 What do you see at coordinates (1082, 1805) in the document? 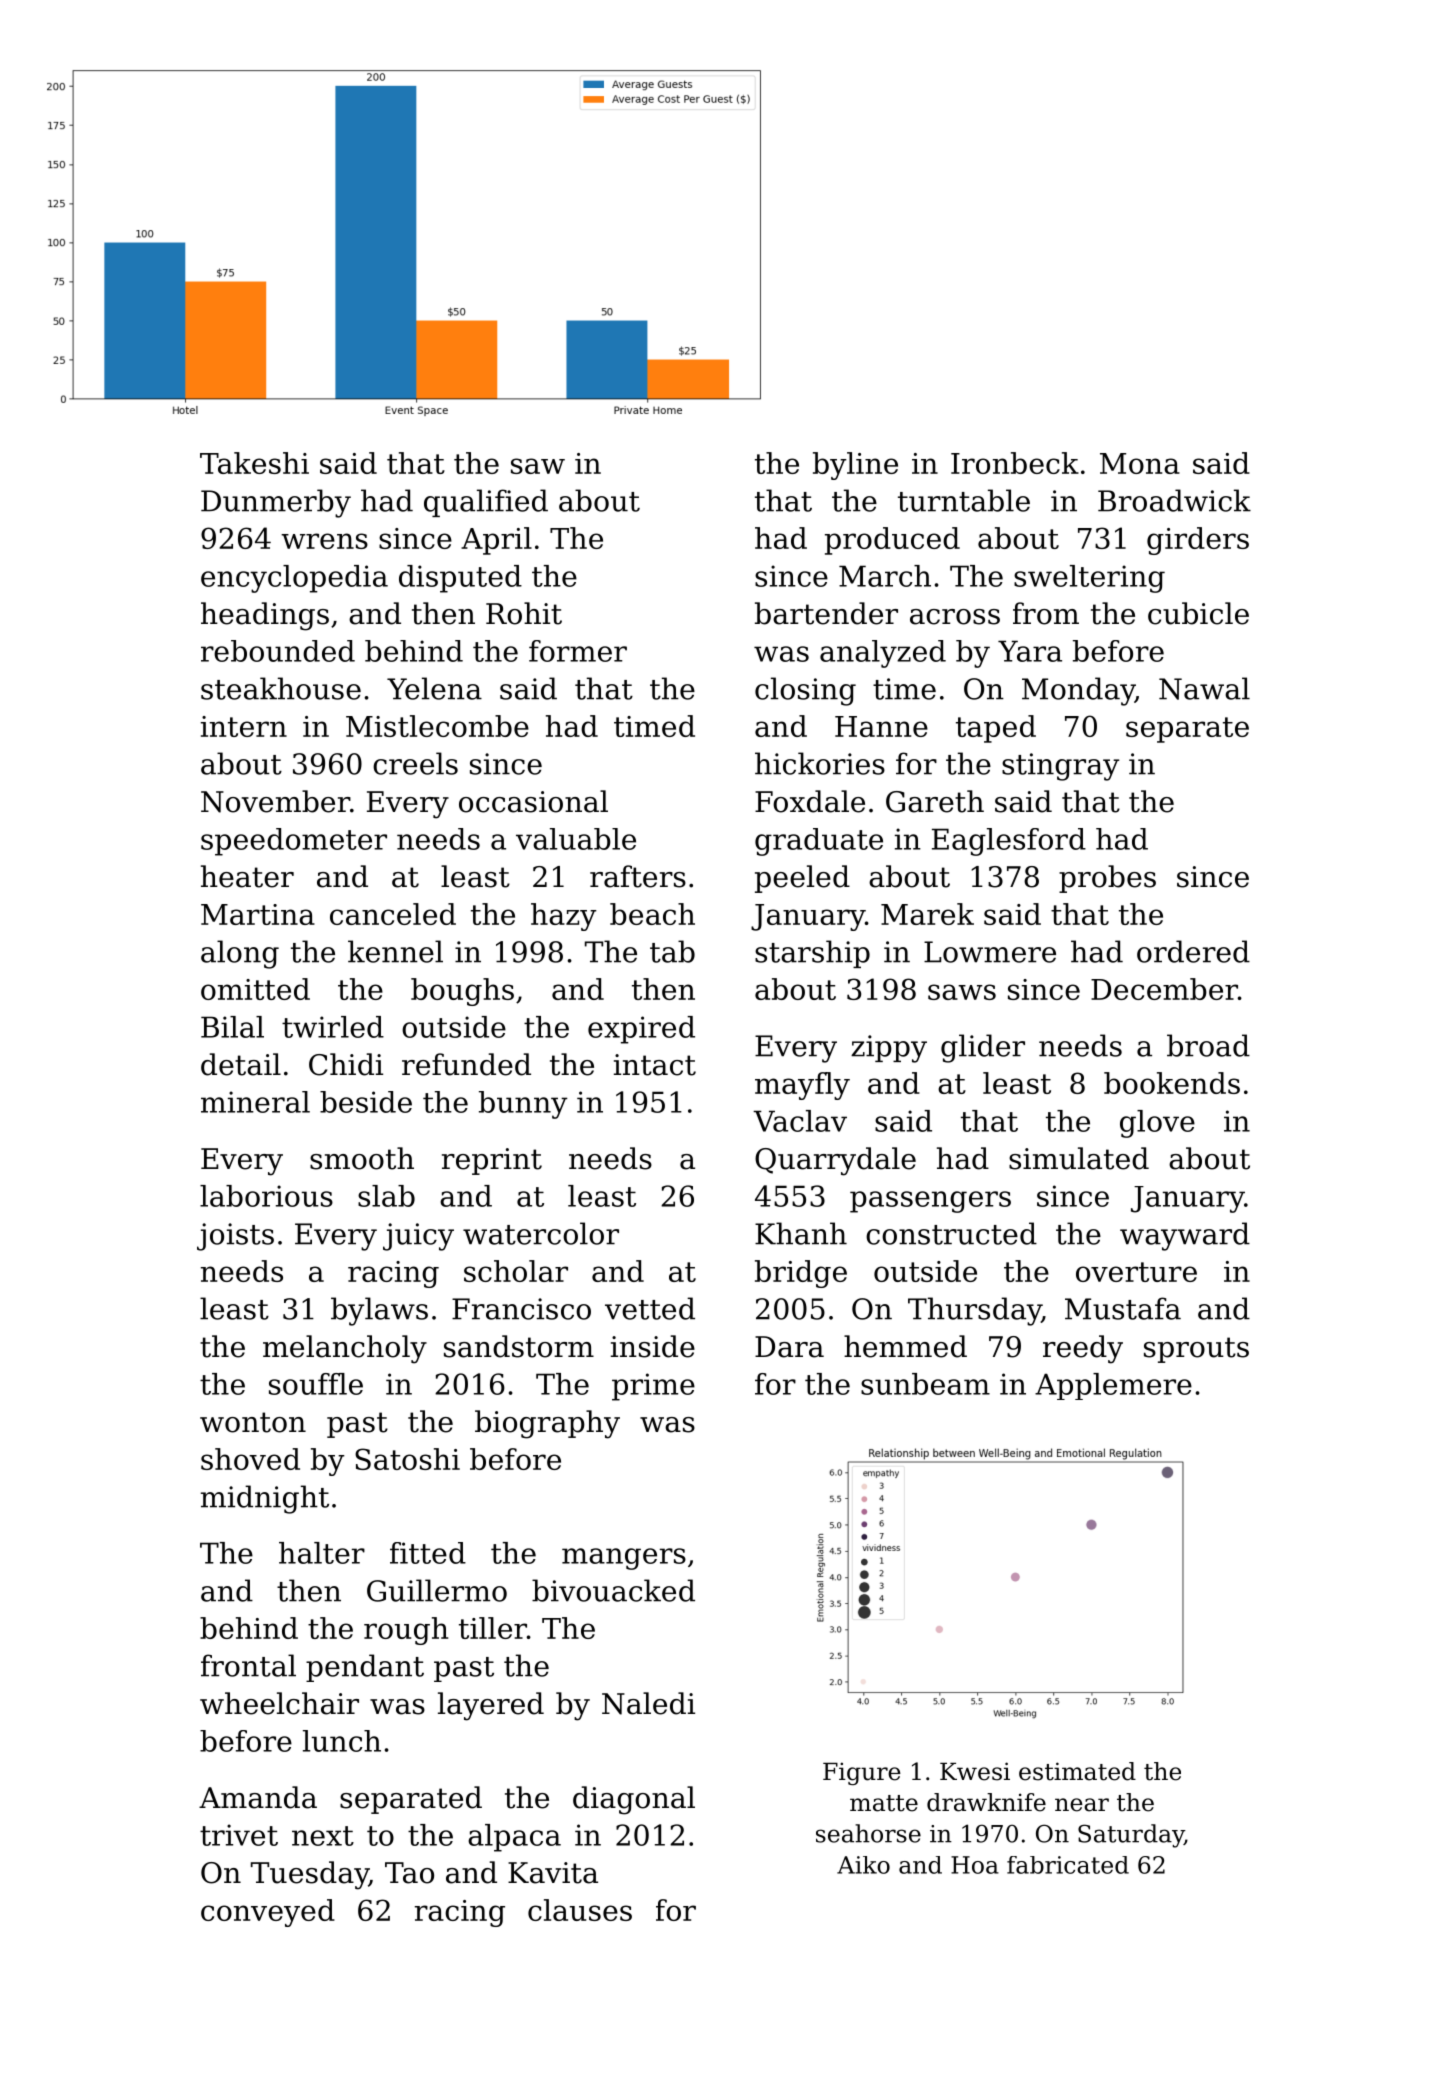
I see `near` at bounding box center [1082, 1805].
